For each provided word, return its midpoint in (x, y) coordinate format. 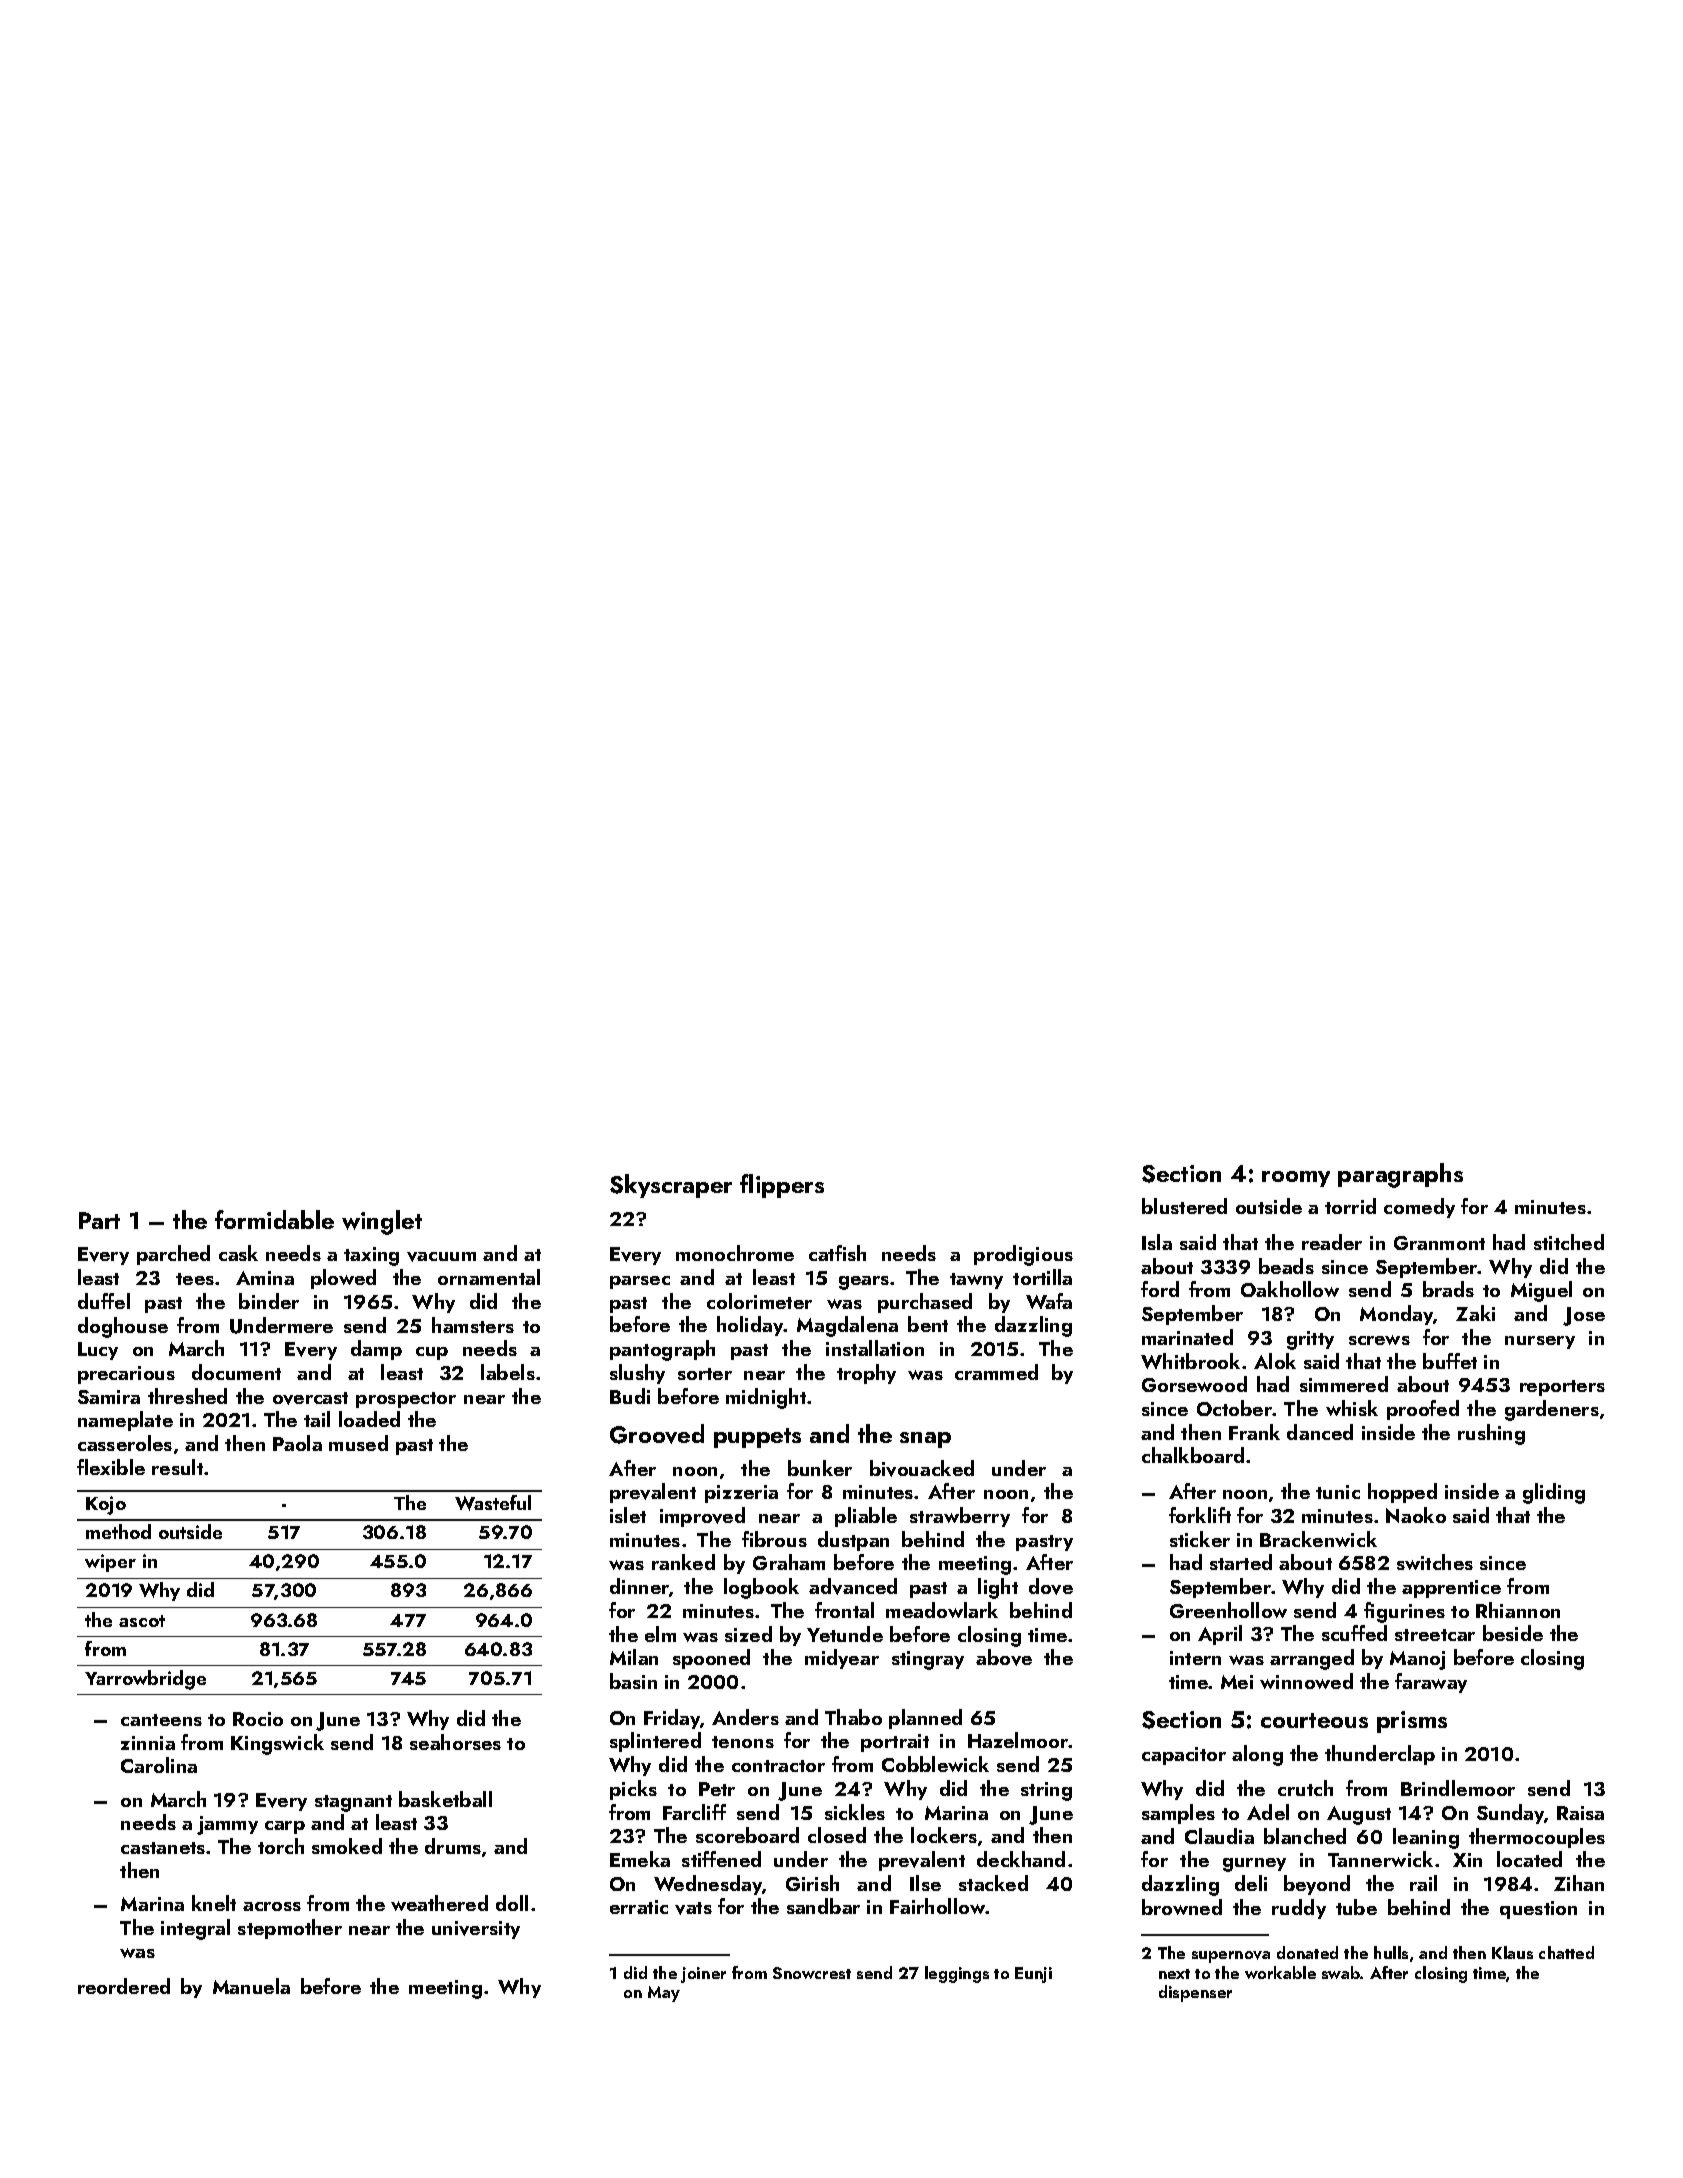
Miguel (1541, 1291)
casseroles (125, 1443)
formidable (274, 1219)
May (664, 1994)
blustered (1184, 1206)
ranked (683, 1562)
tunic (1338, 1492)
